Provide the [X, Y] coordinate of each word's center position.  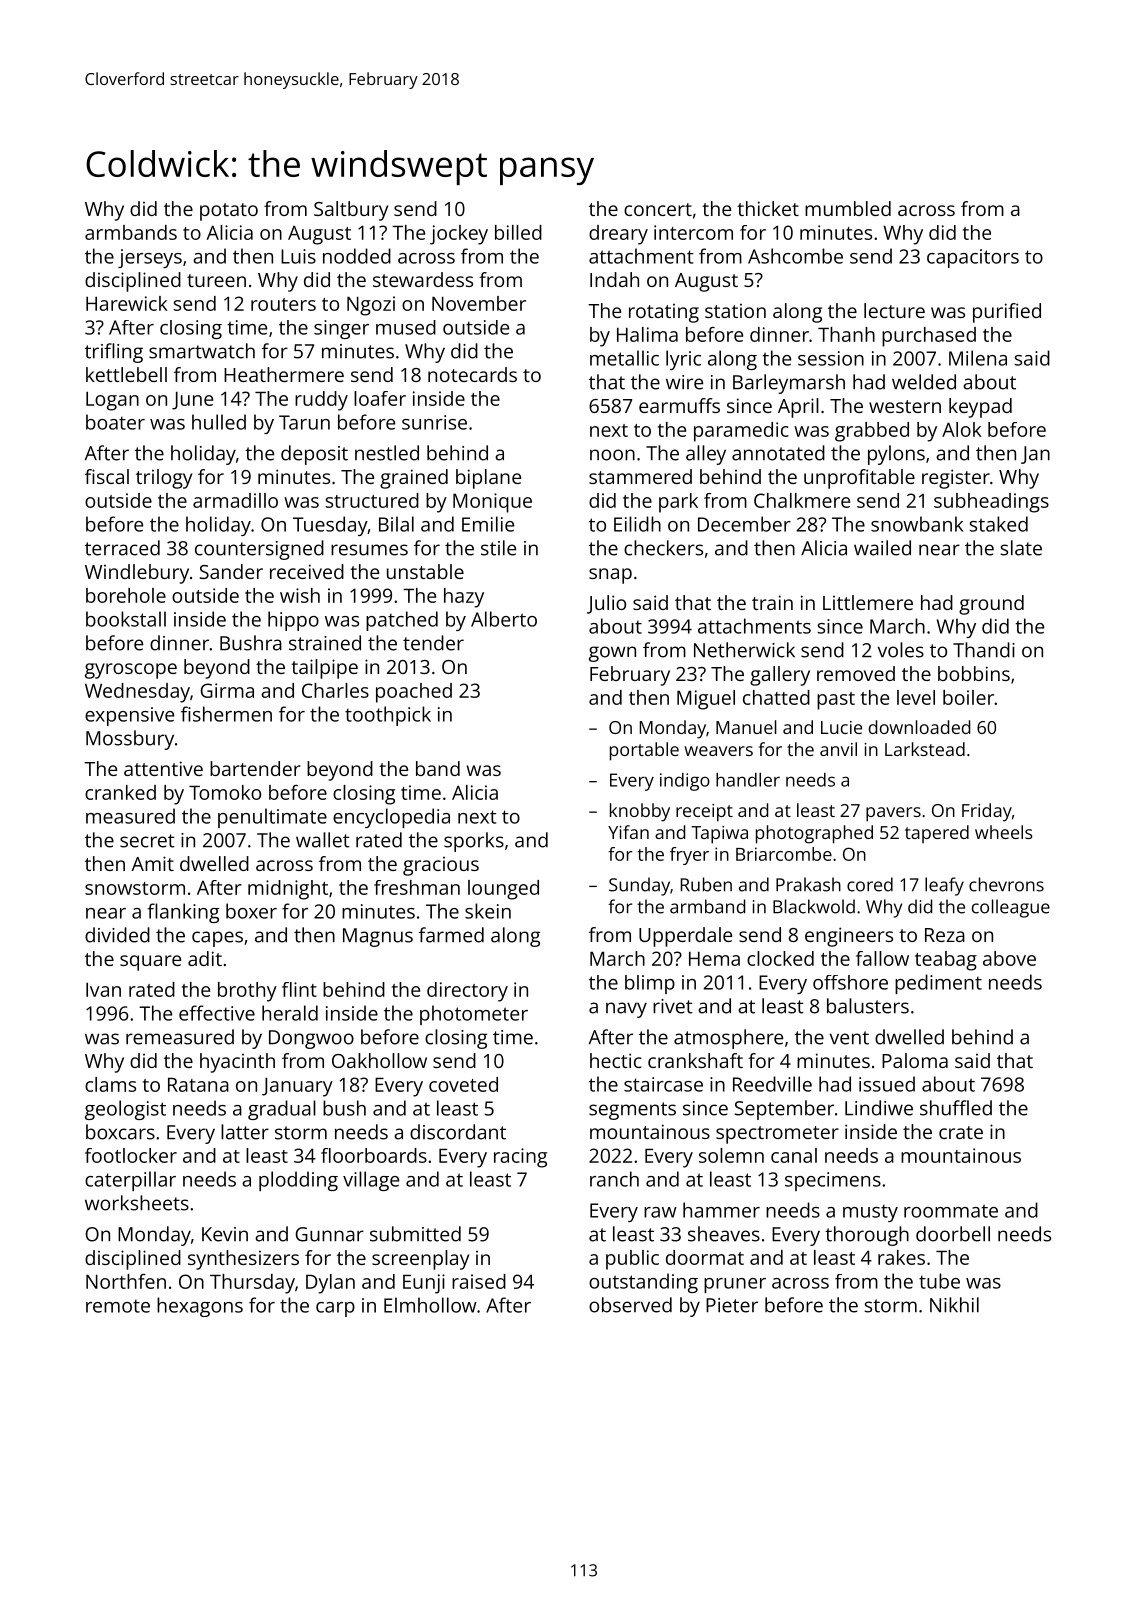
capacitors [973, 258]
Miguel [706, 700]
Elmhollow [430, 1305]
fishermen [226, 714]
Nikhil [954, 1305]
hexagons [200, 1307]
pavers [893, 814]
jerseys [150, 258]
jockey [459, 235]
